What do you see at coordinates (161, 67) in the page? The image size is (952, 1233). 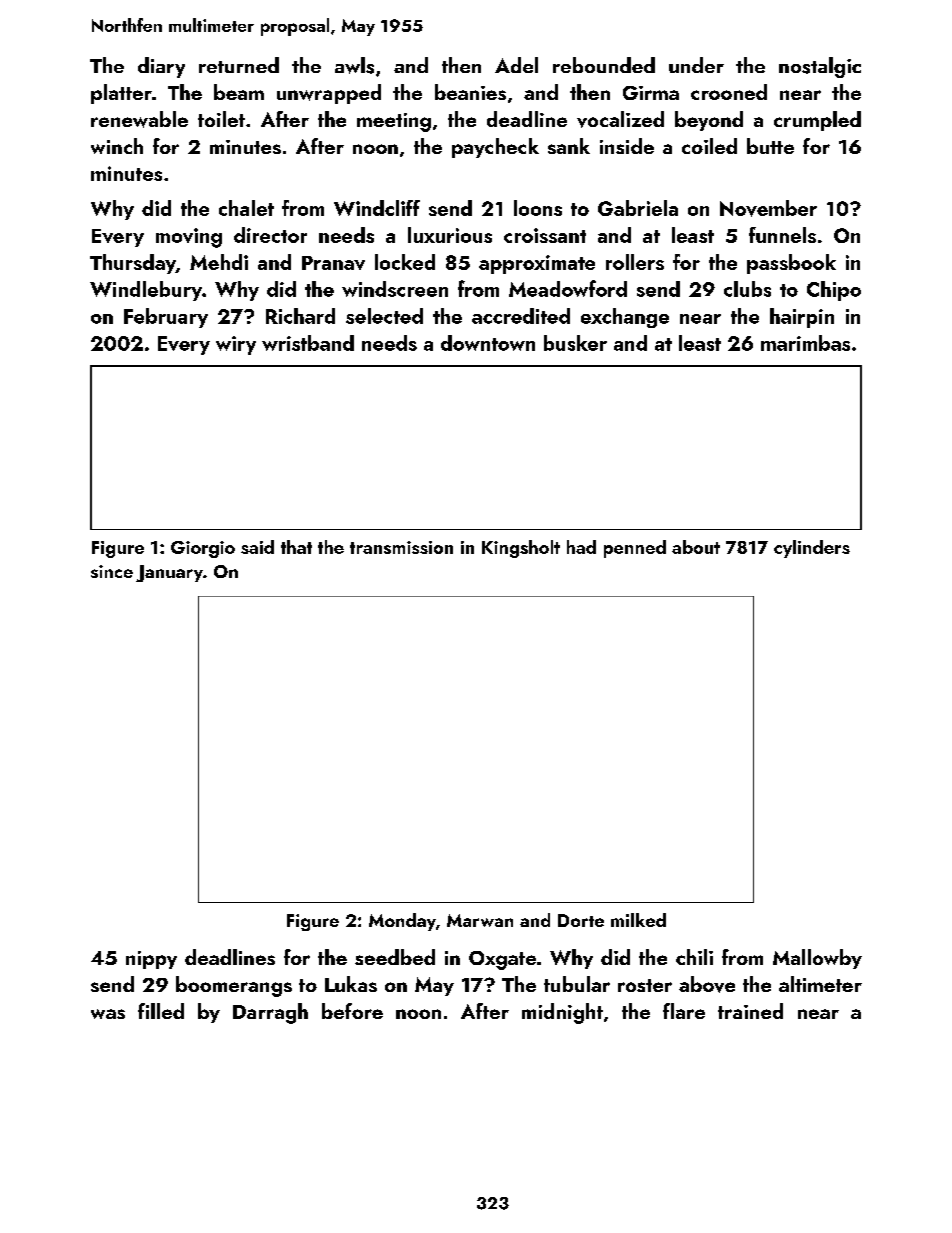 I see `diary` at bounding box center [161, 67].
